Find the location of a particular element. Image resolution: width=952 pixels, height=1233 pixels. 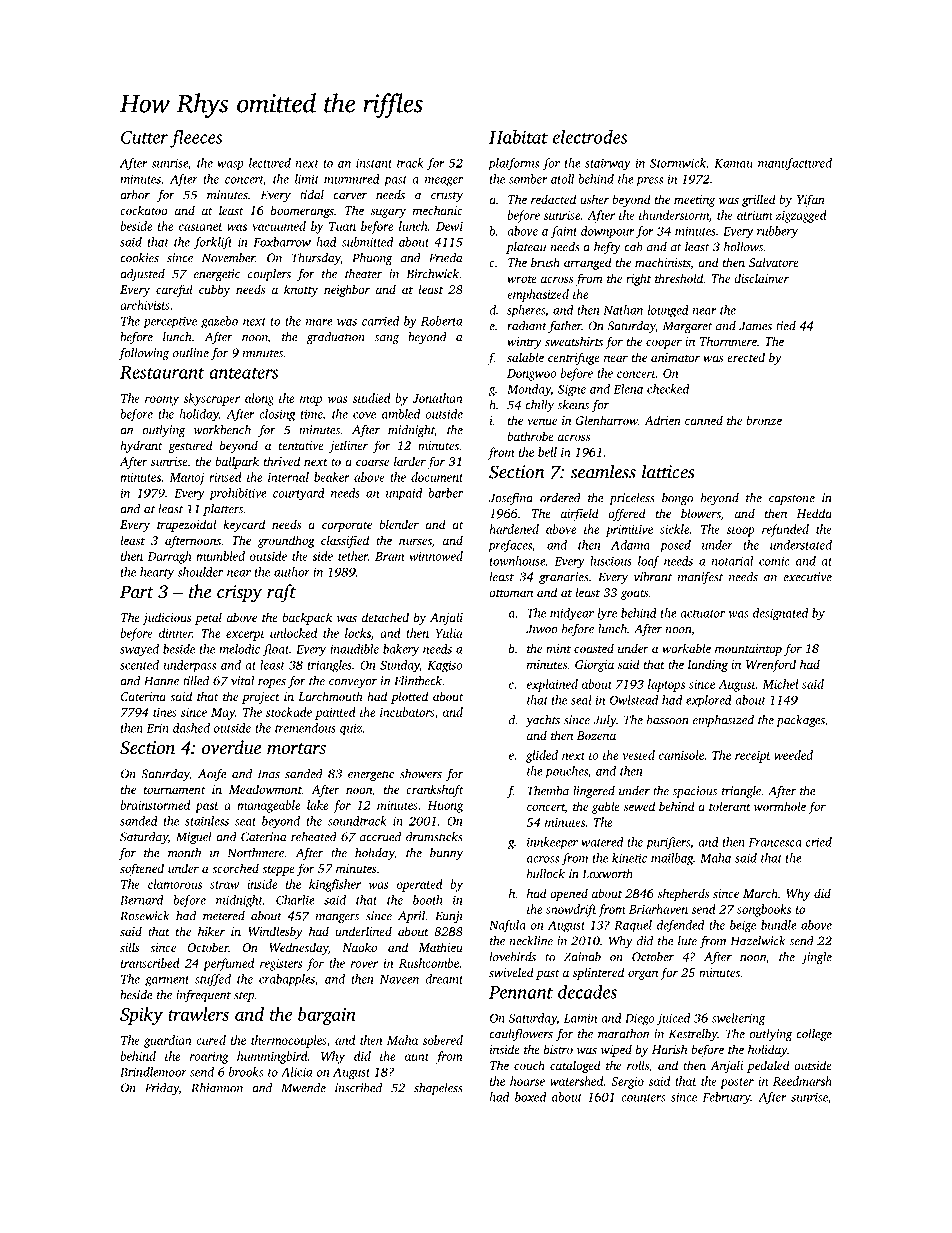

Habitat is located at coordinates (518, 137).
